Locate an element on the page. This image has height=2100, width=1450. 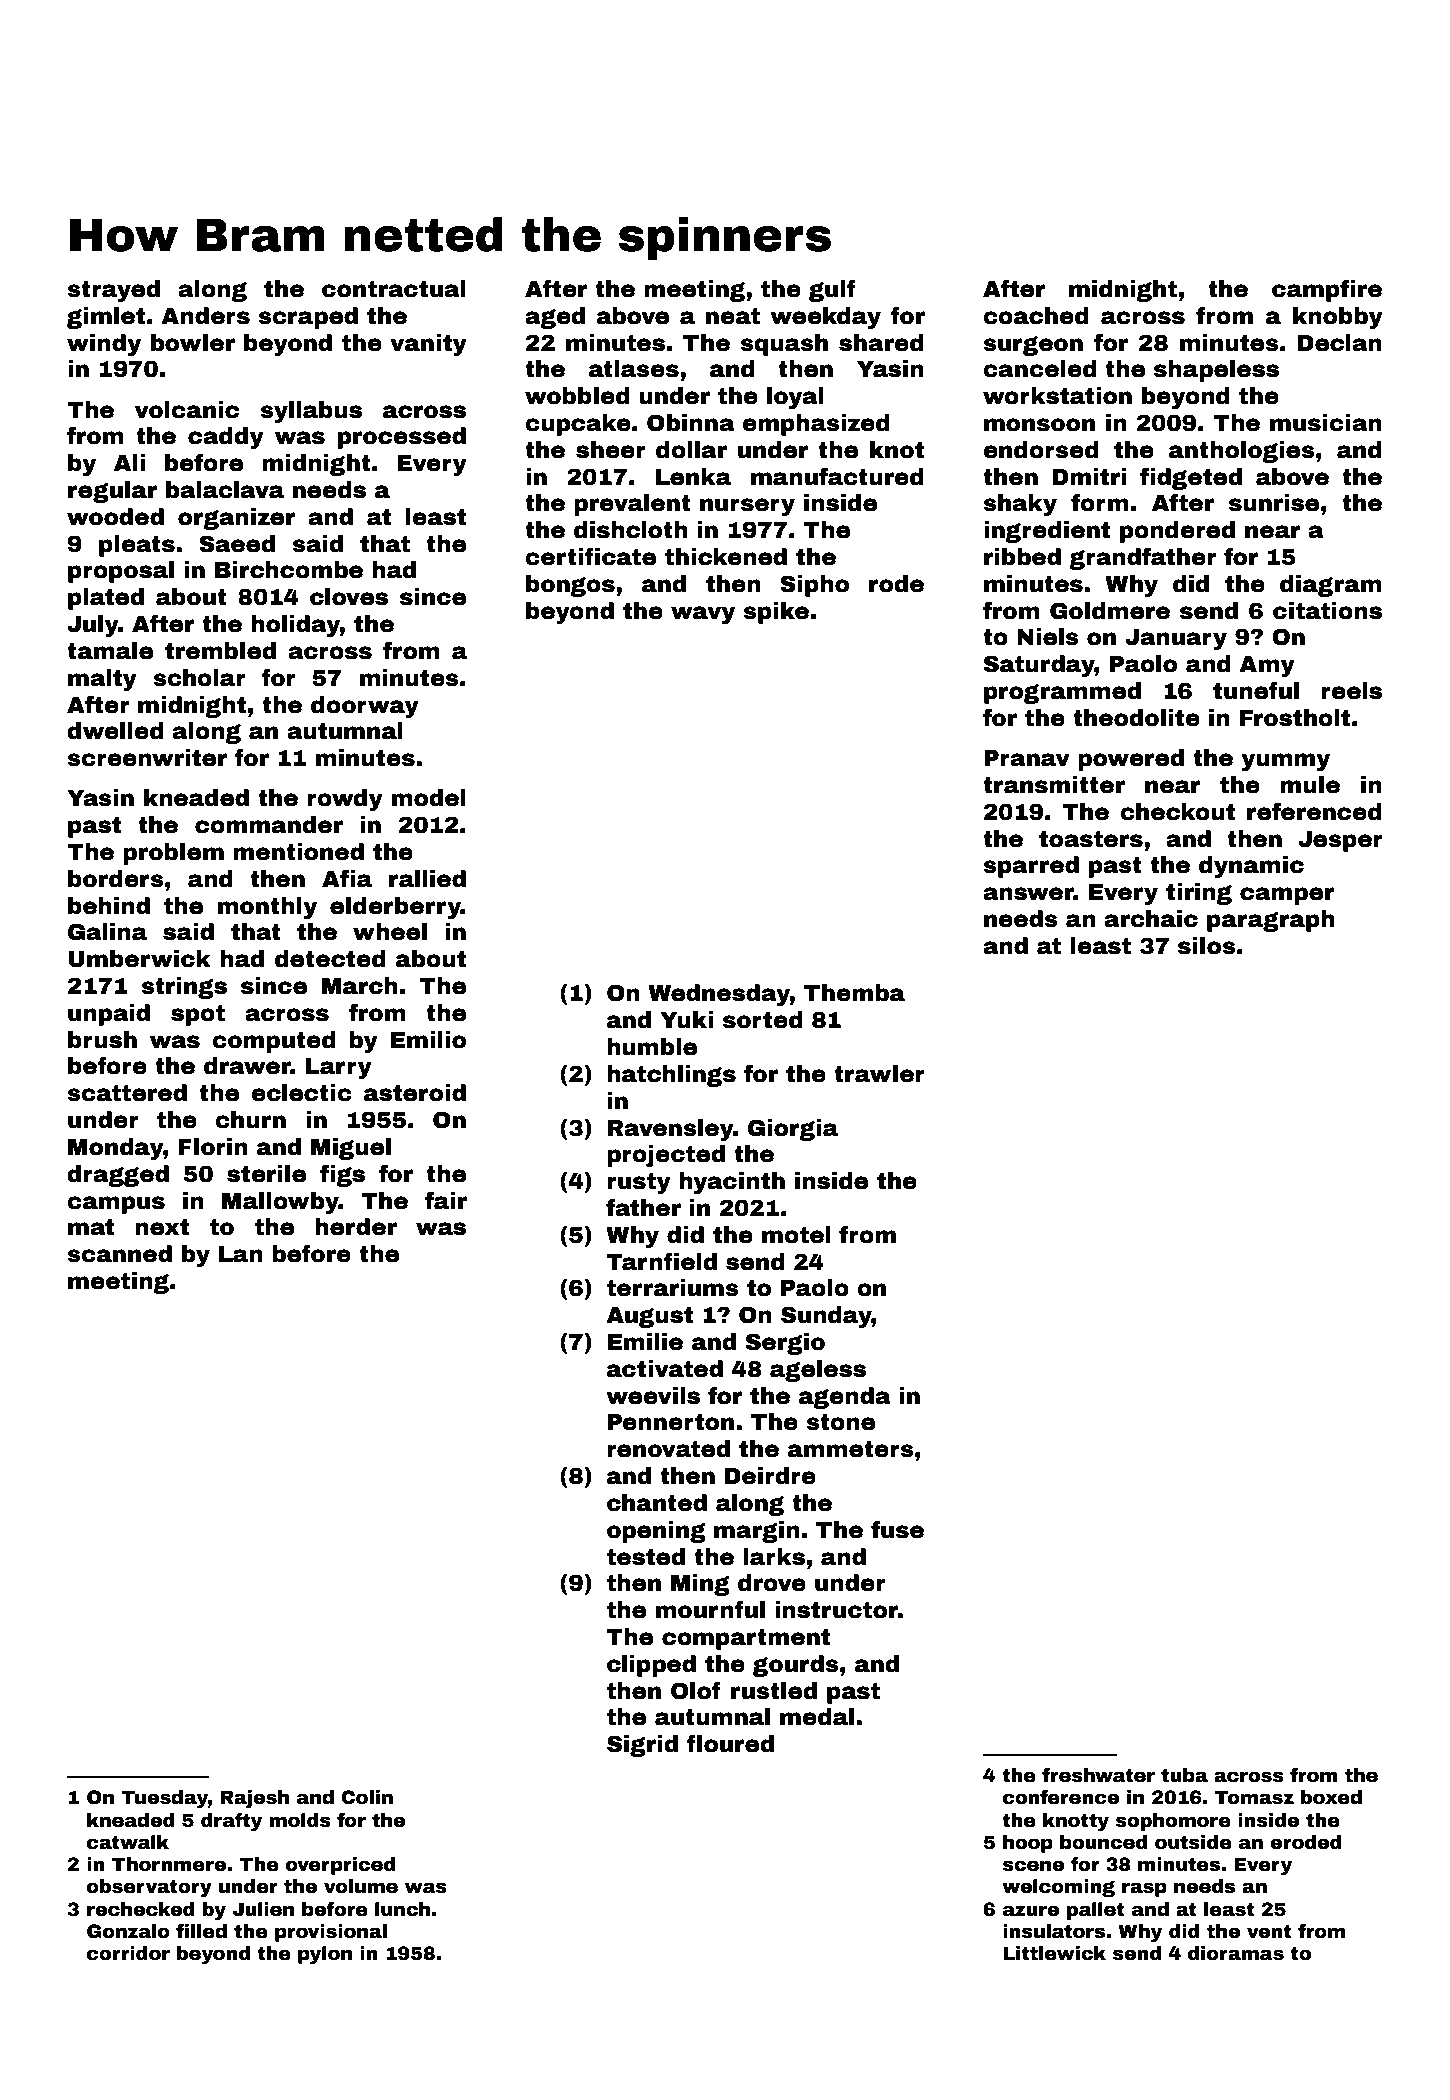
July is located at coordinates (93, 626).
